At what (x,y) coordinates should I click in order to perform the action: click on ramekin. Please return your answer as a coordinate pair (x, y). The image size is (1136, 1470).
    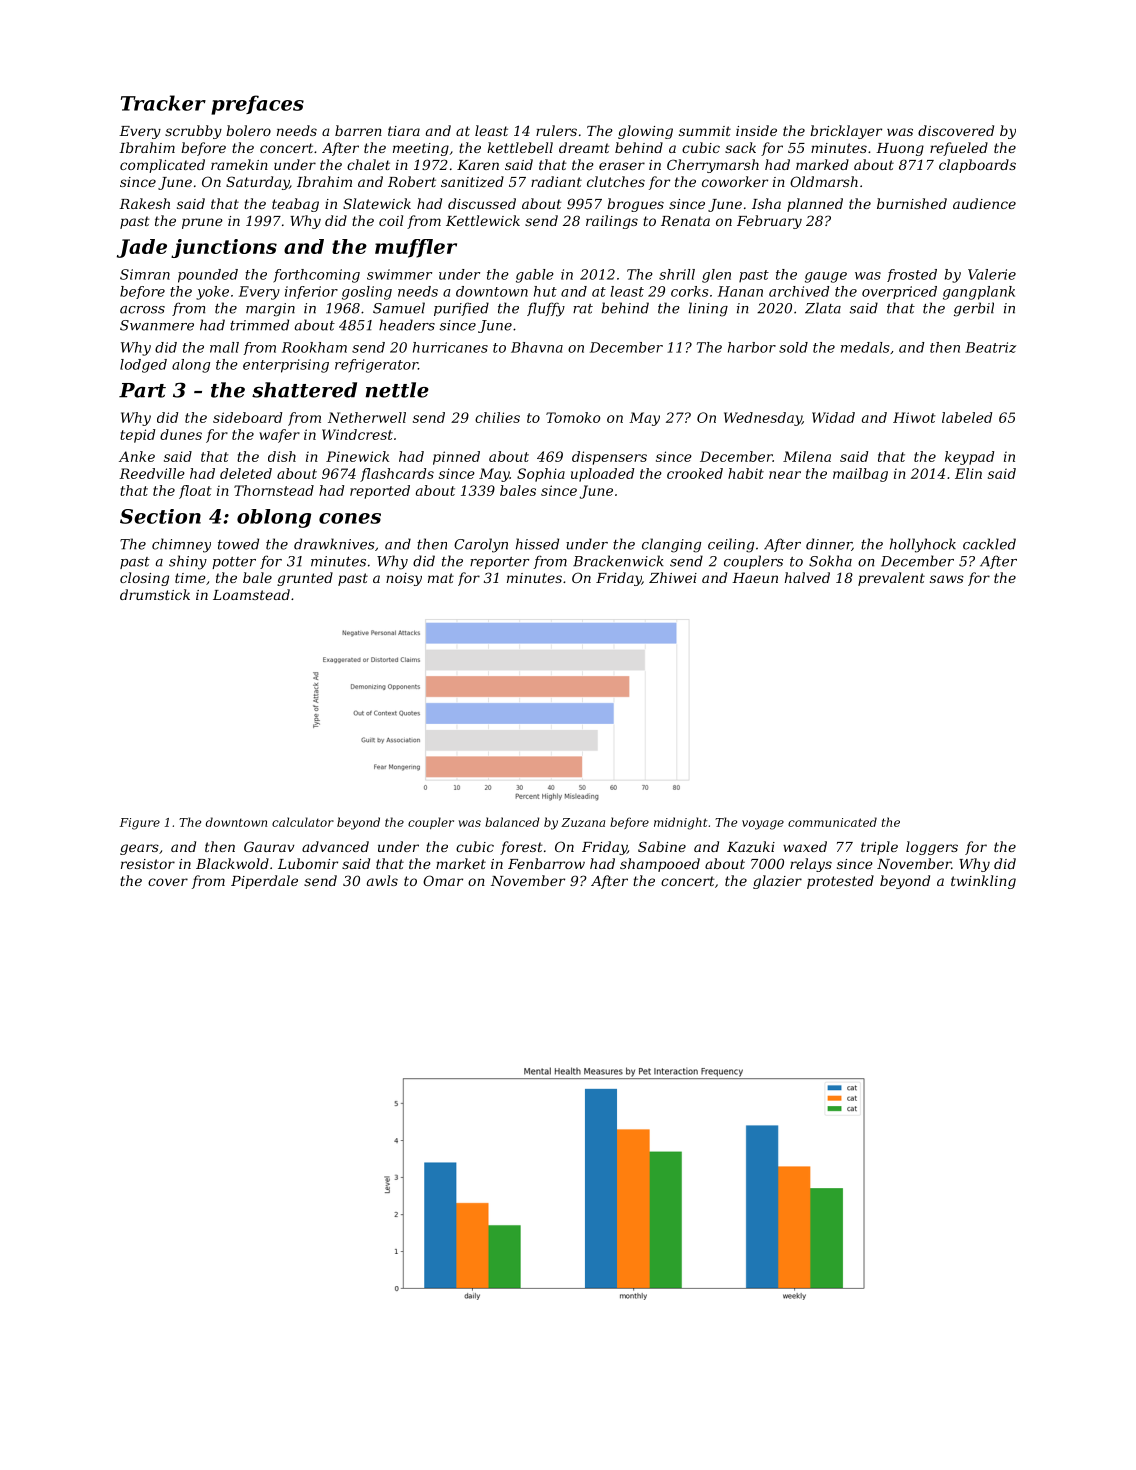
    Looking at the image, I should click on (239, 164).
